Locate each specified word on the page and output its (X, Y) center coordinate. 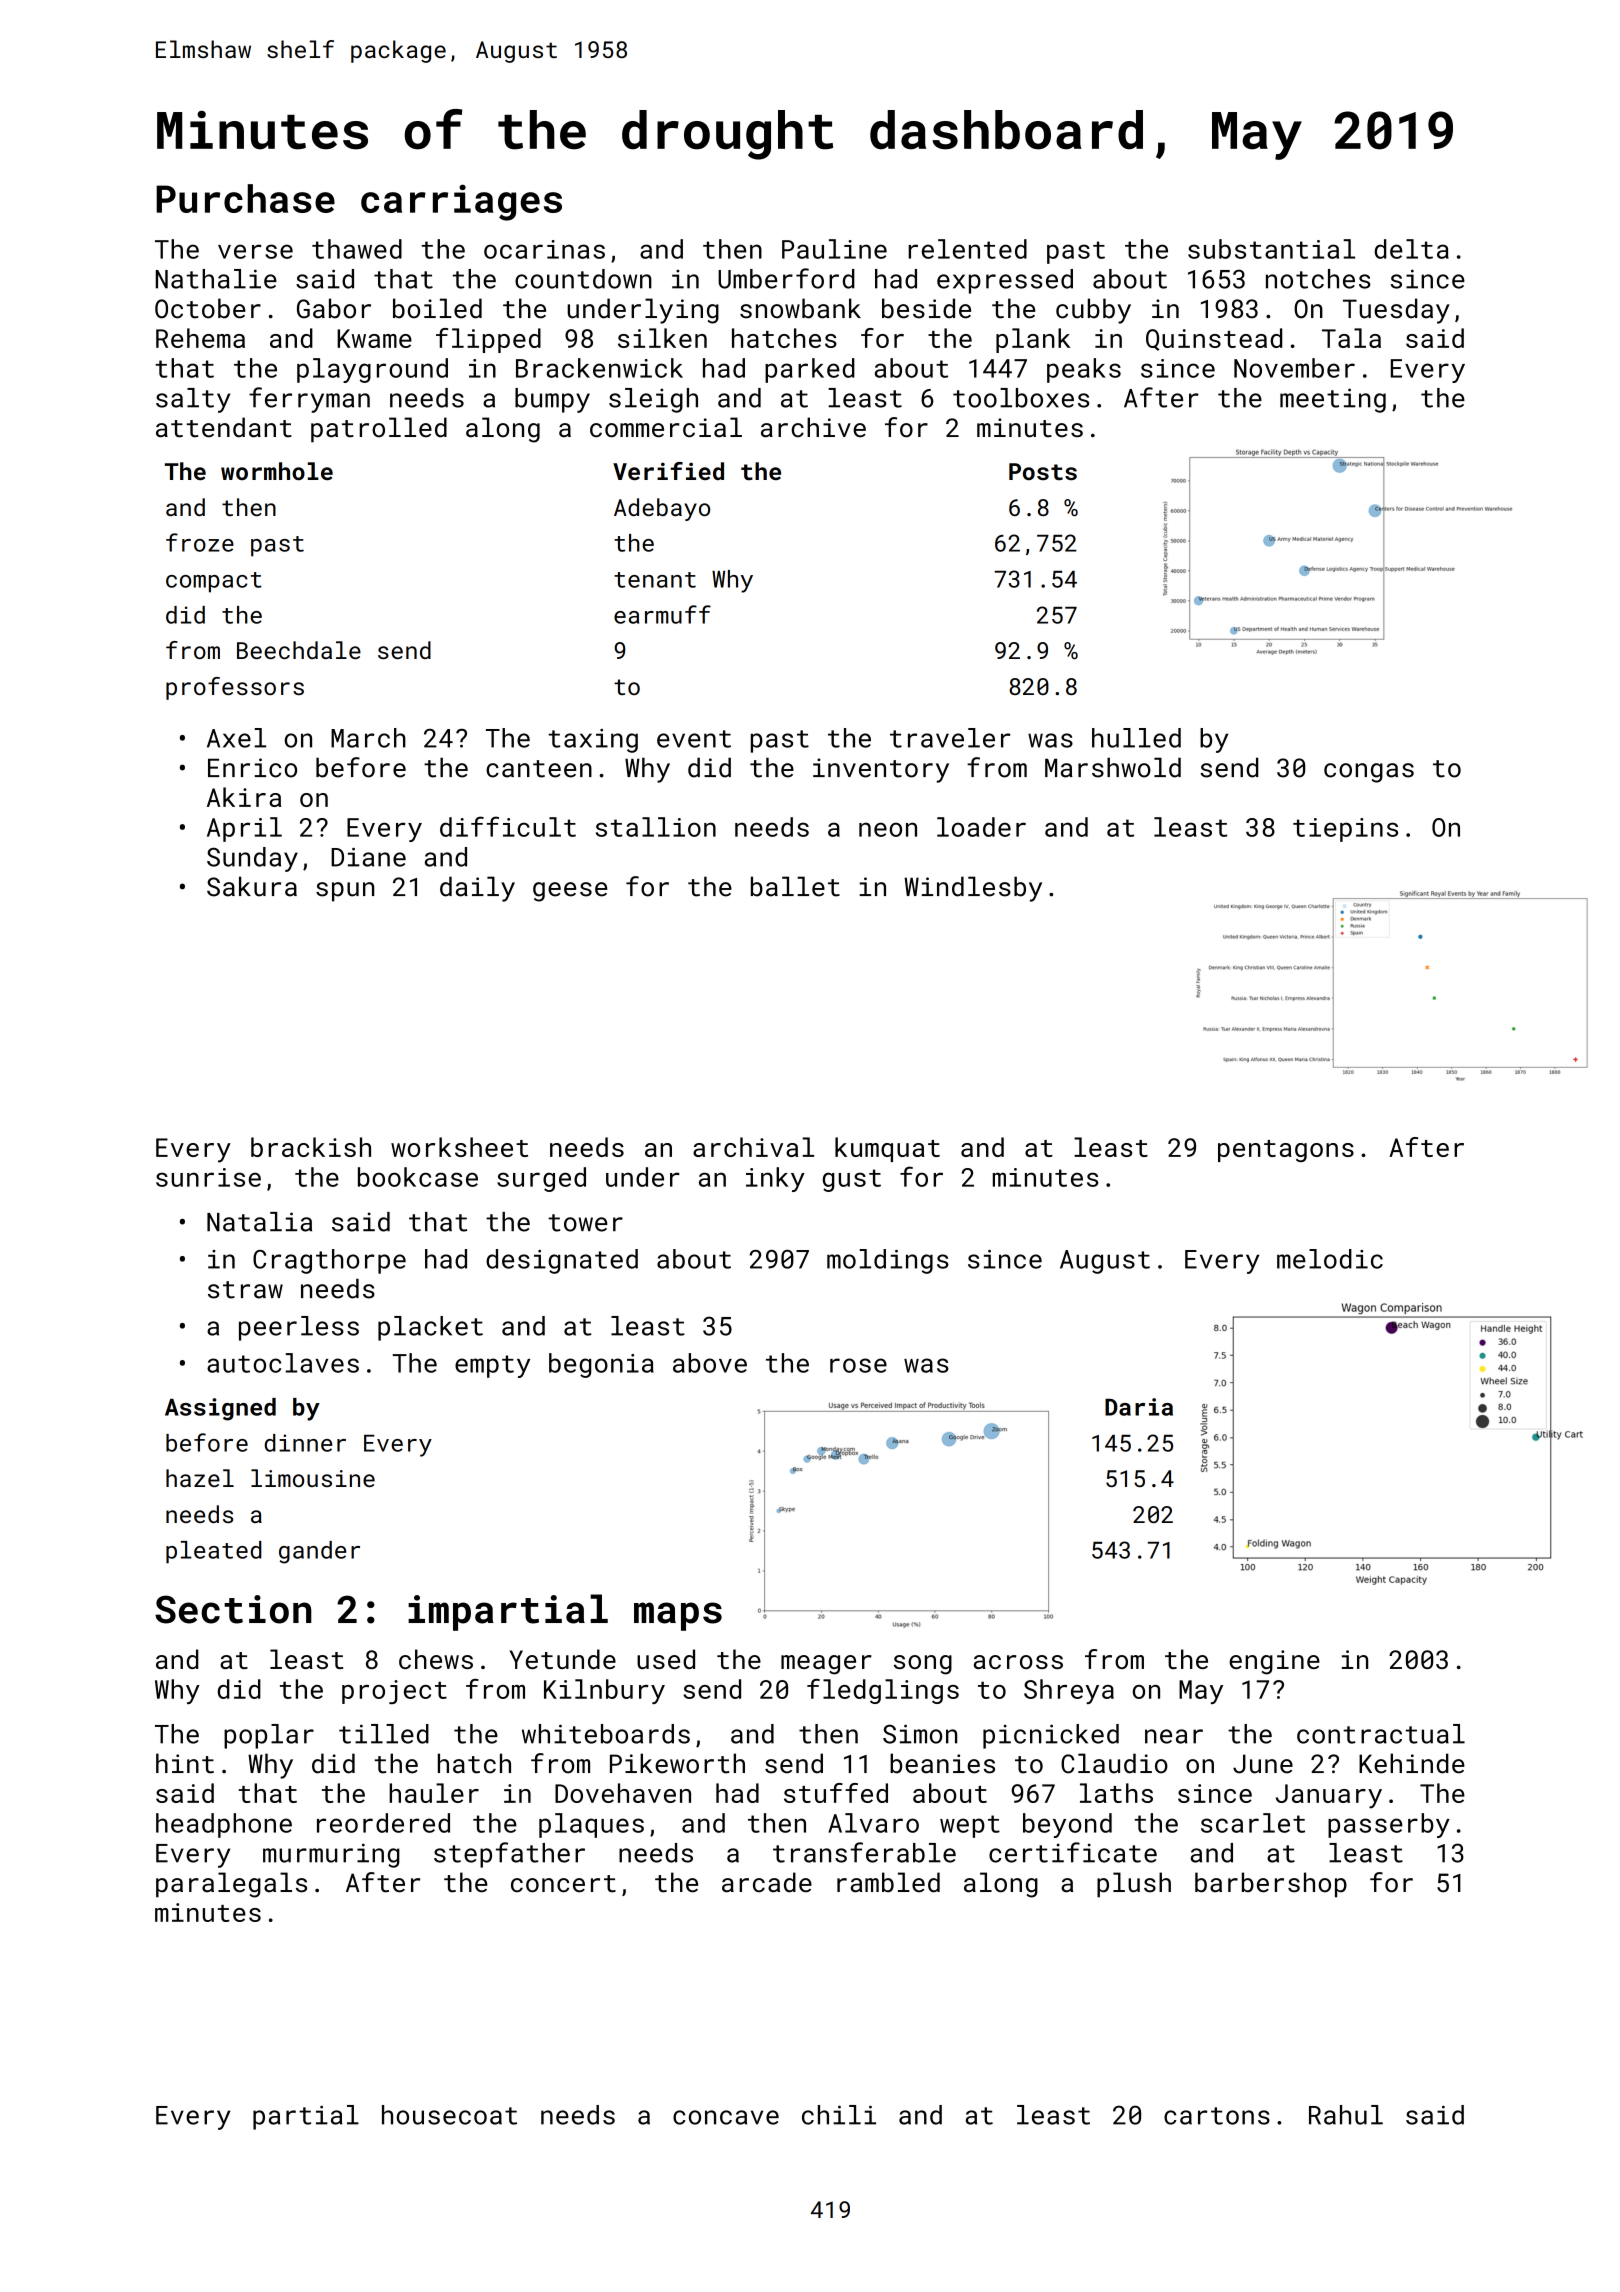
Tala (1351, 338)
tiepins (1345, 830)
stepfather (509, 1855)
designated (562, 1261)
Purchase (245, 198)
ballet (795, 886)
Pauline (834, 249)
